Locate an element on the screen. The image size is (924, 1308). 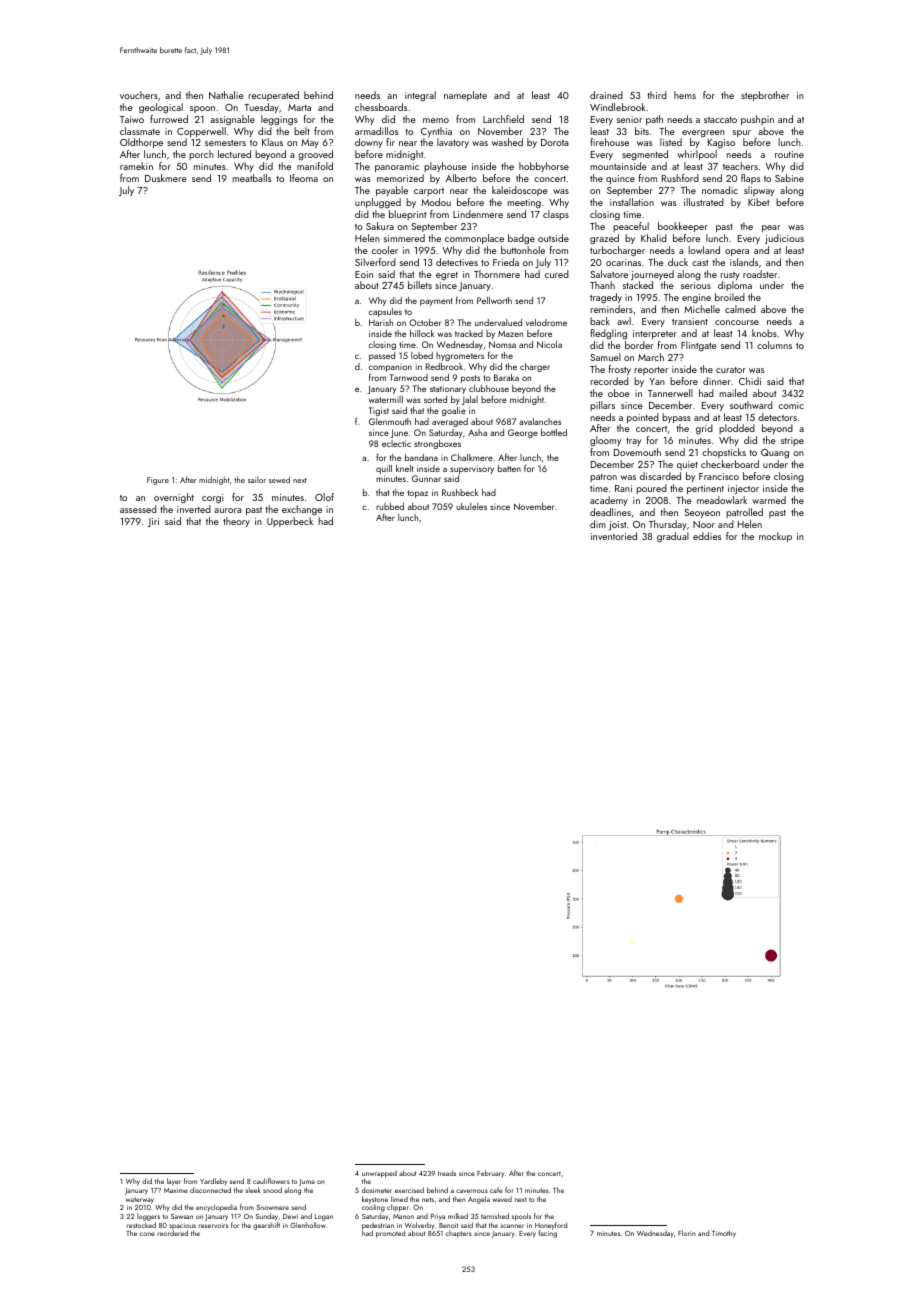
theory is located at coordinates (236, 522).
